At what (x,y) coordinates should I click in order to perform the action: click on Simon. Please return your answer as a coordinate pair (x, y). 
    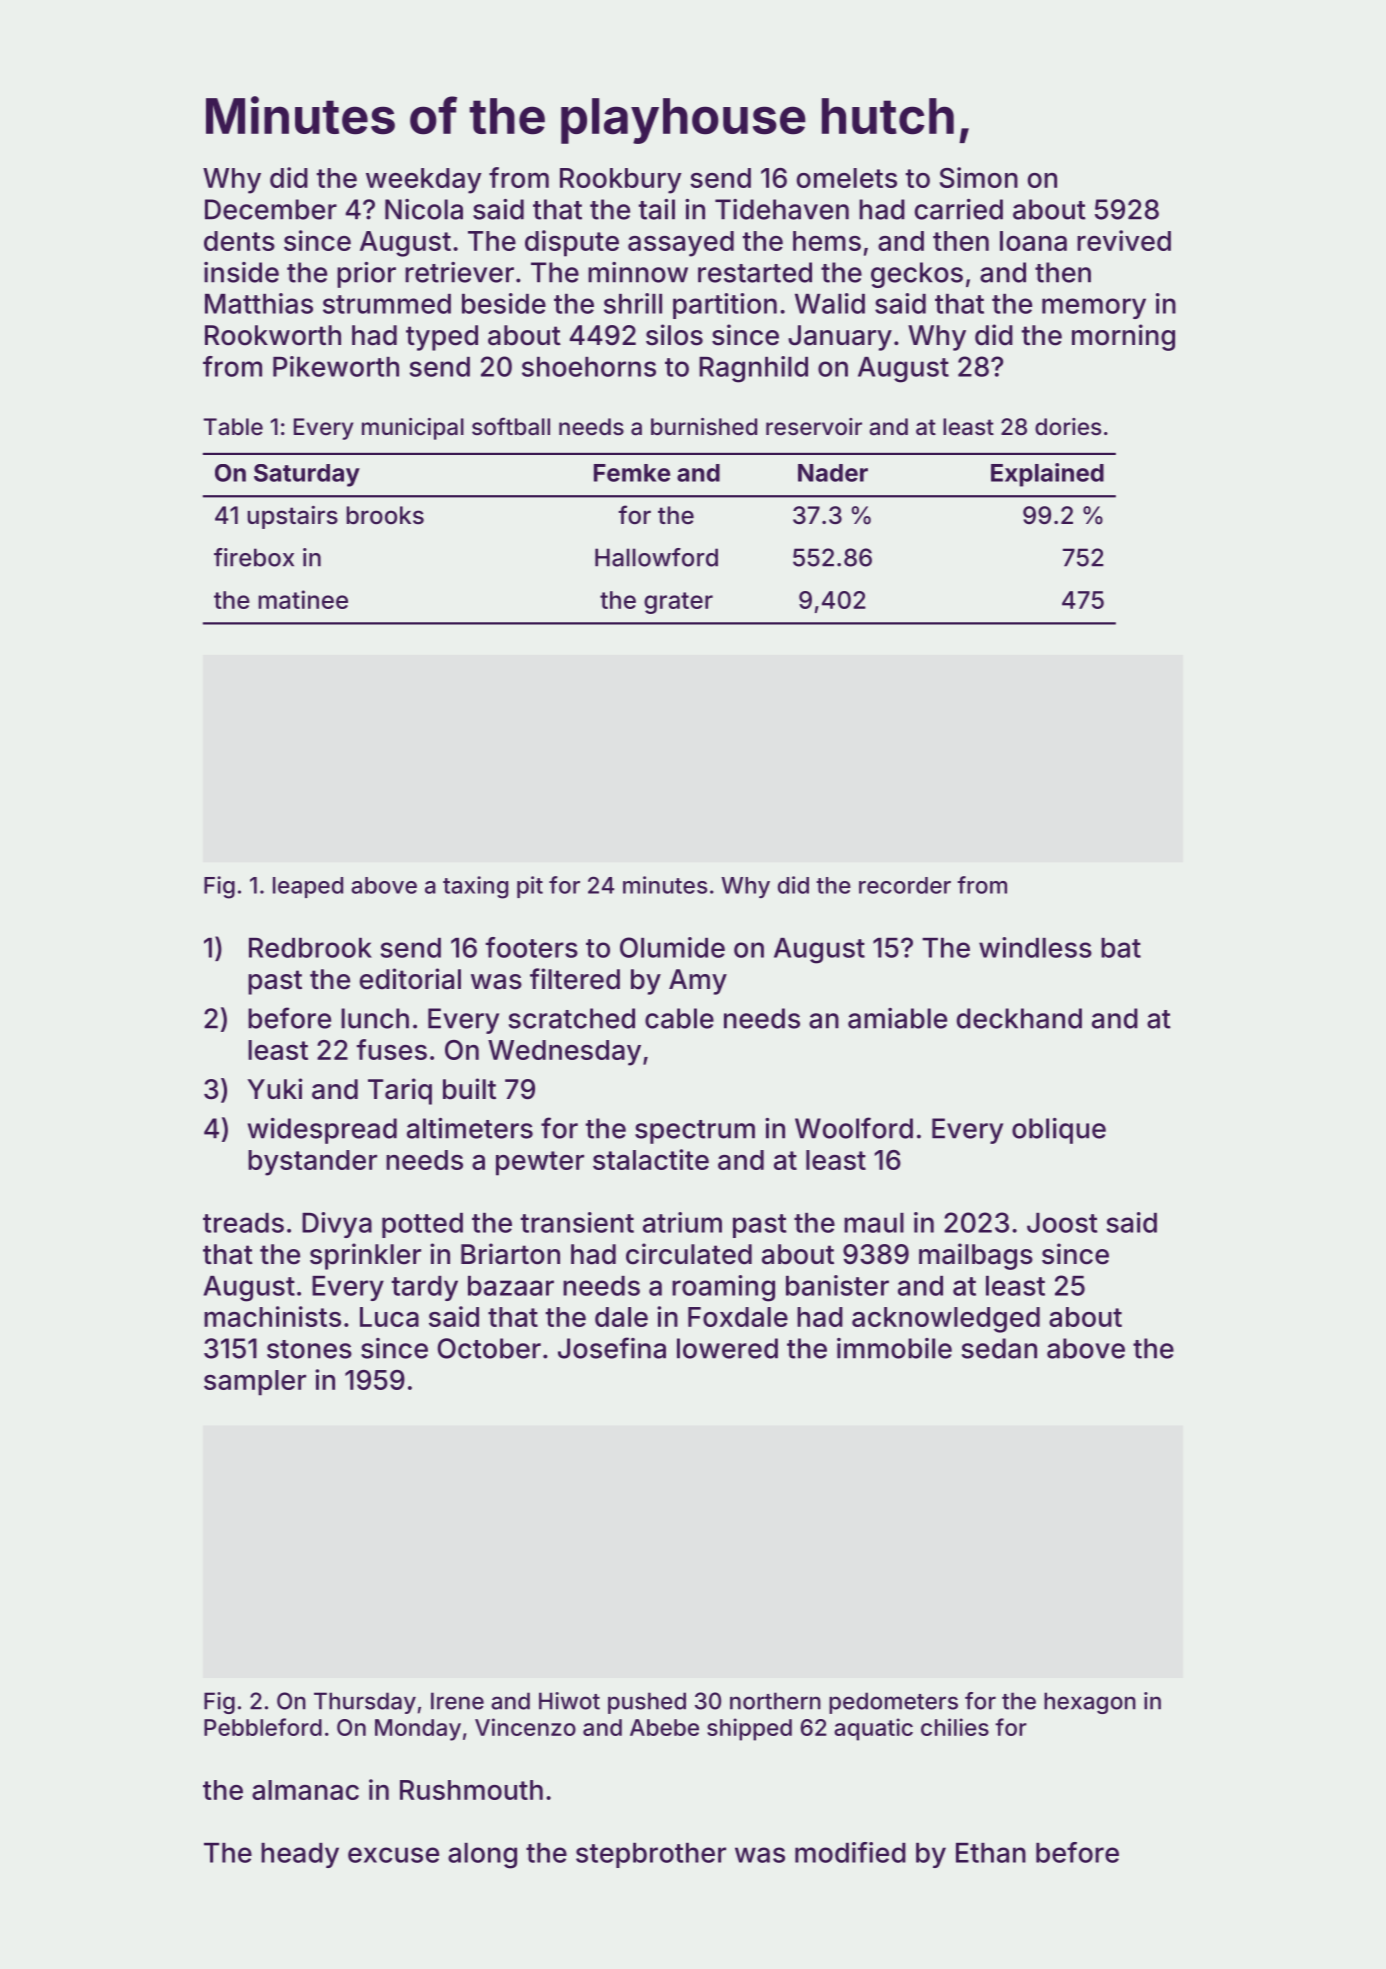
    Looking at the image, I should click on (979, 177).
